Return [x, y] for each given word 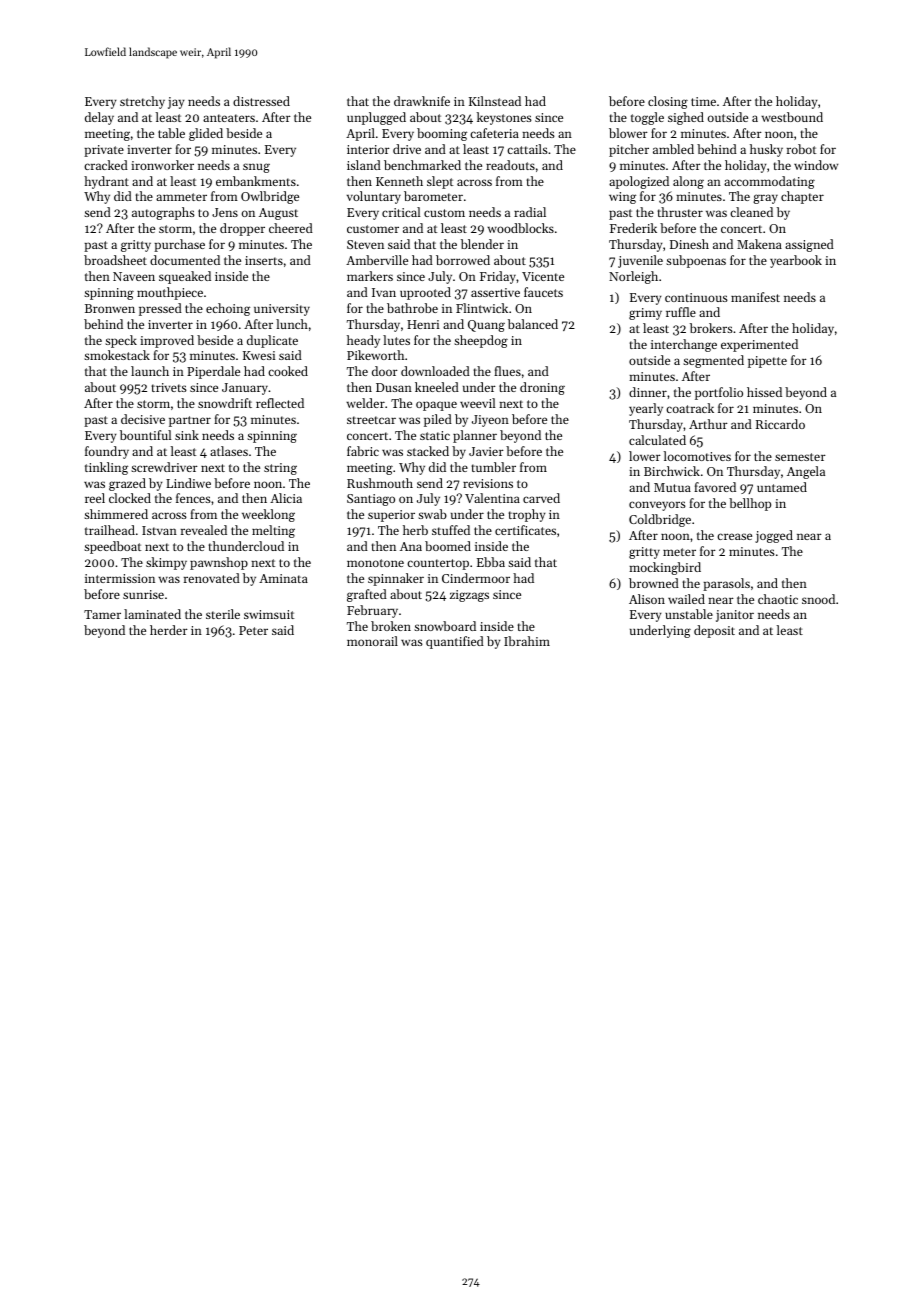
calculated [657, 440]
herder [169, 630]
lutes [396, 340]
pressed [160, 309]
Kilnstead [495, 101]
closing [668, 102]
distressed [261, 101]
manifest [755, 297]
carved [541, 498]
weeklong [268, 515]
